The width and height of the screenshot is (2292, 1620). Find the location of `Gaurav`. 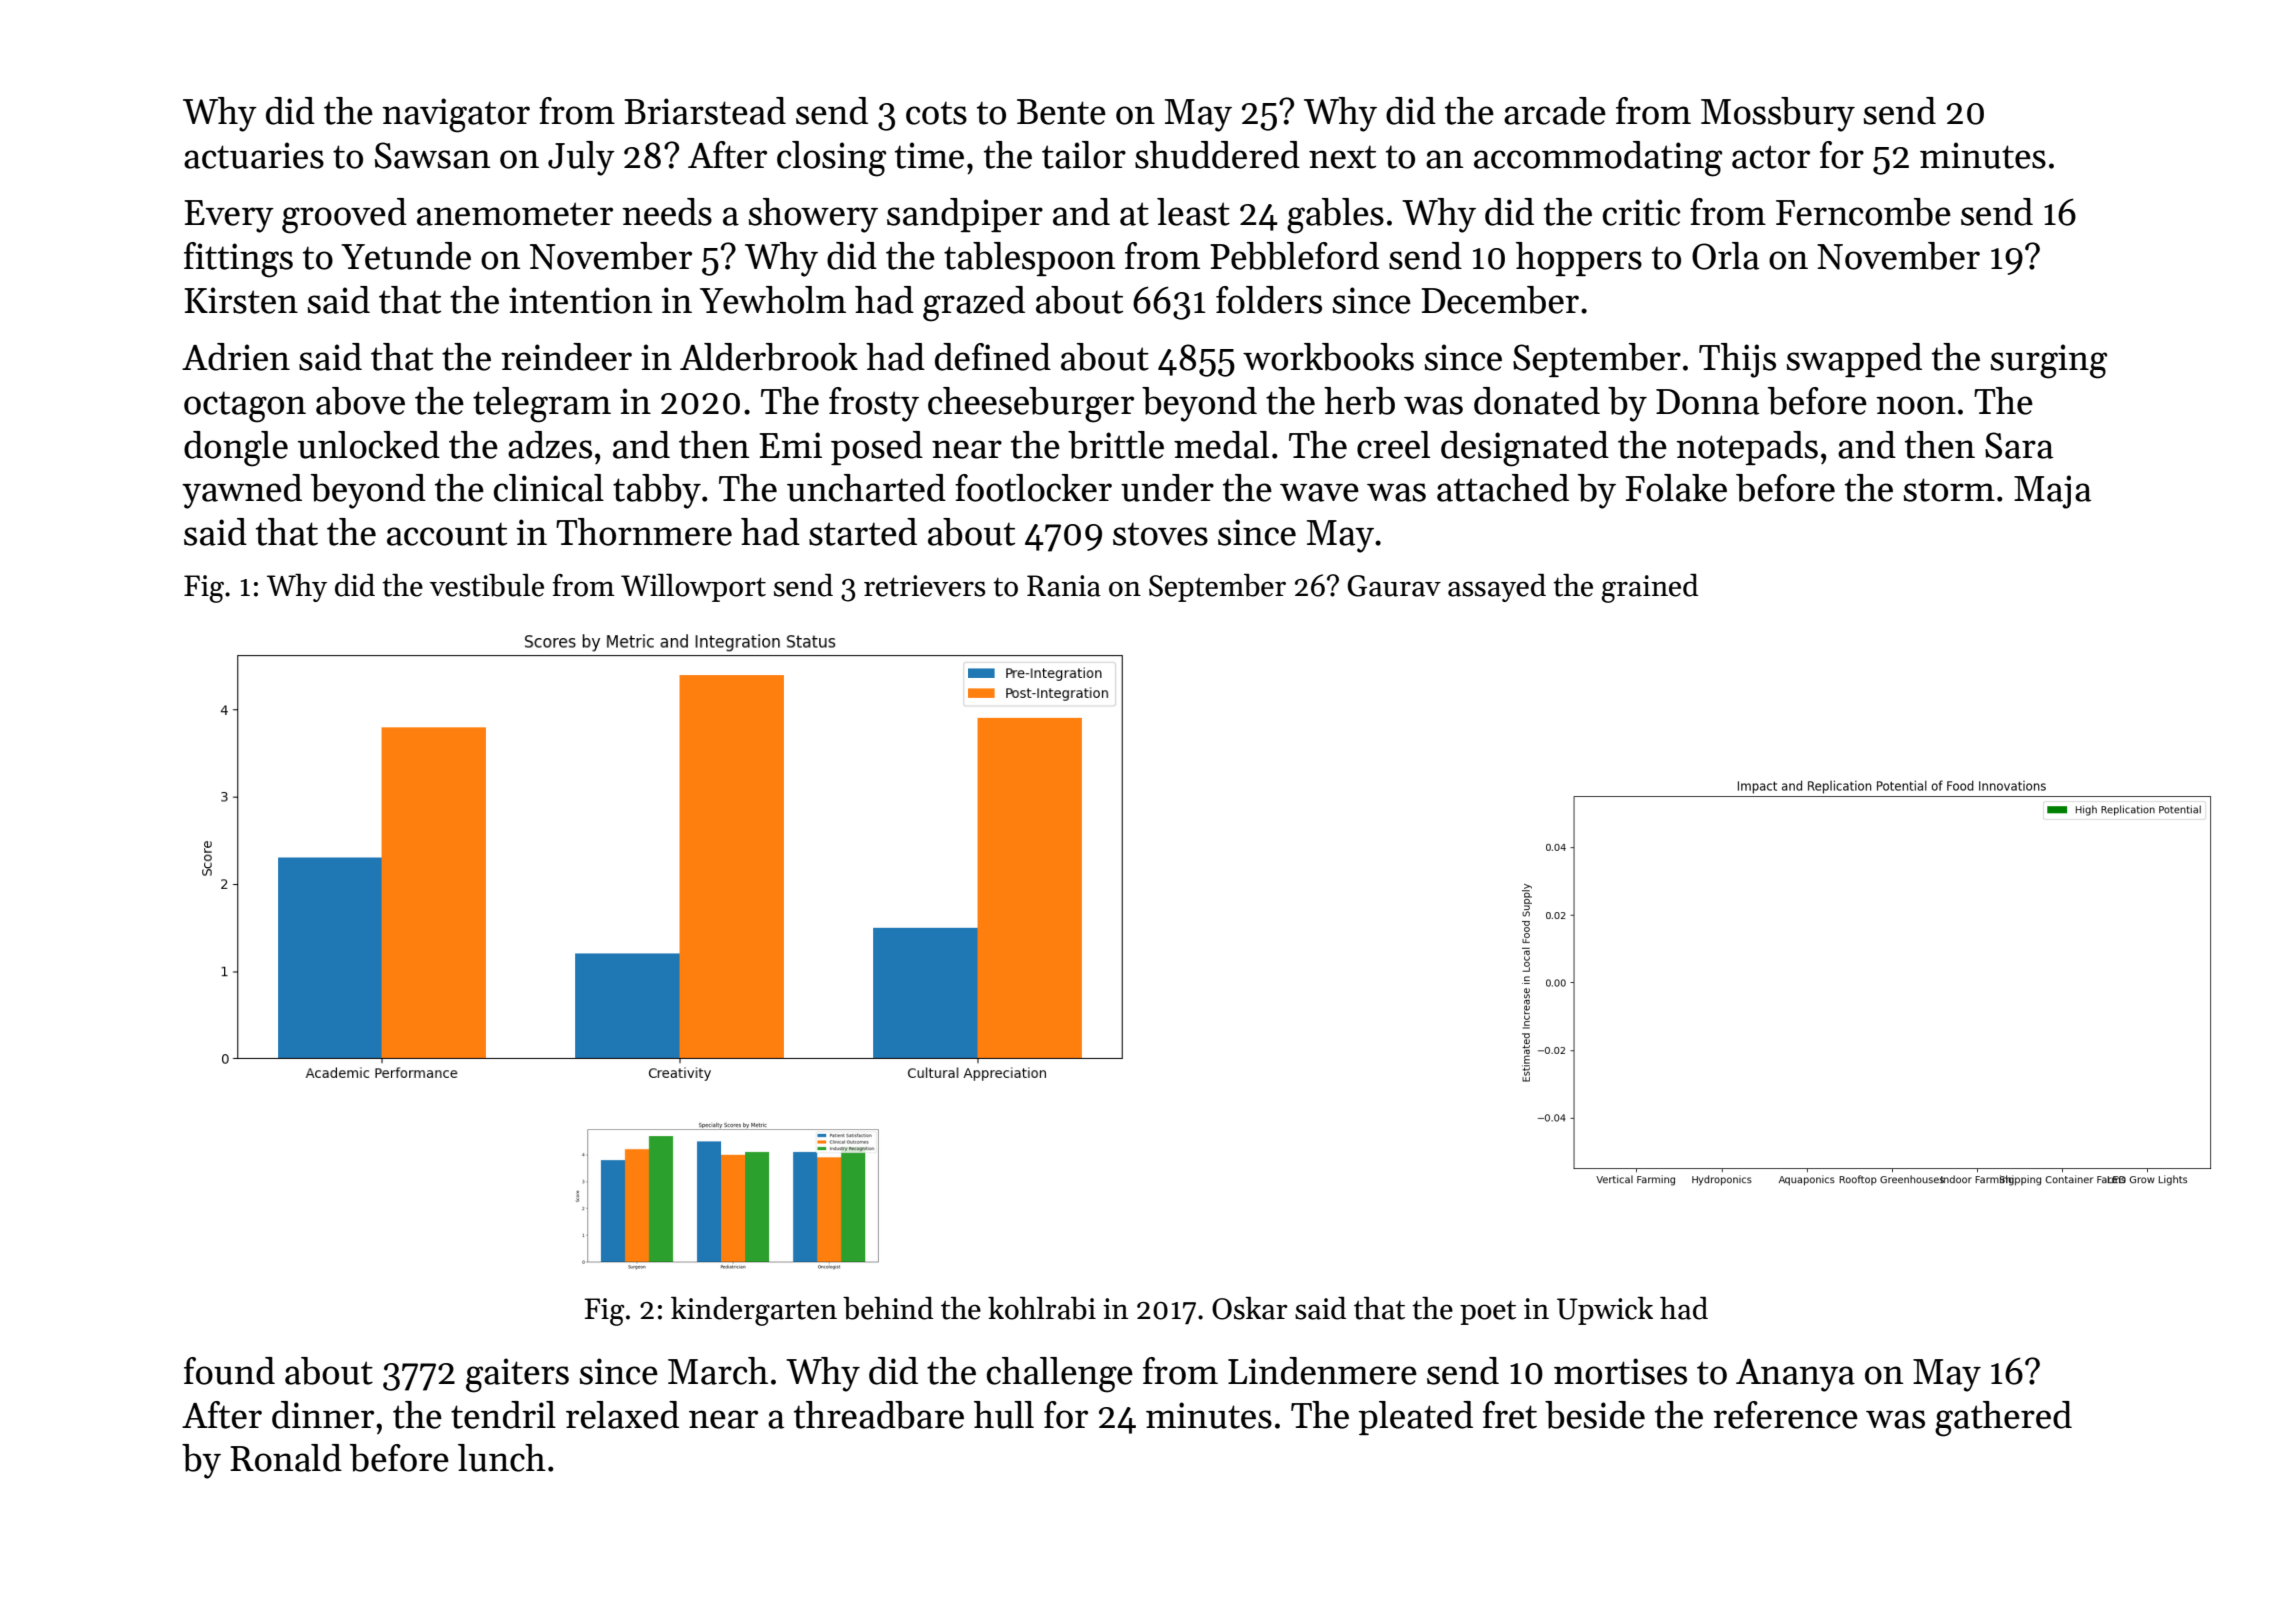

Gaurav is located at coordinates (1394, 586).
